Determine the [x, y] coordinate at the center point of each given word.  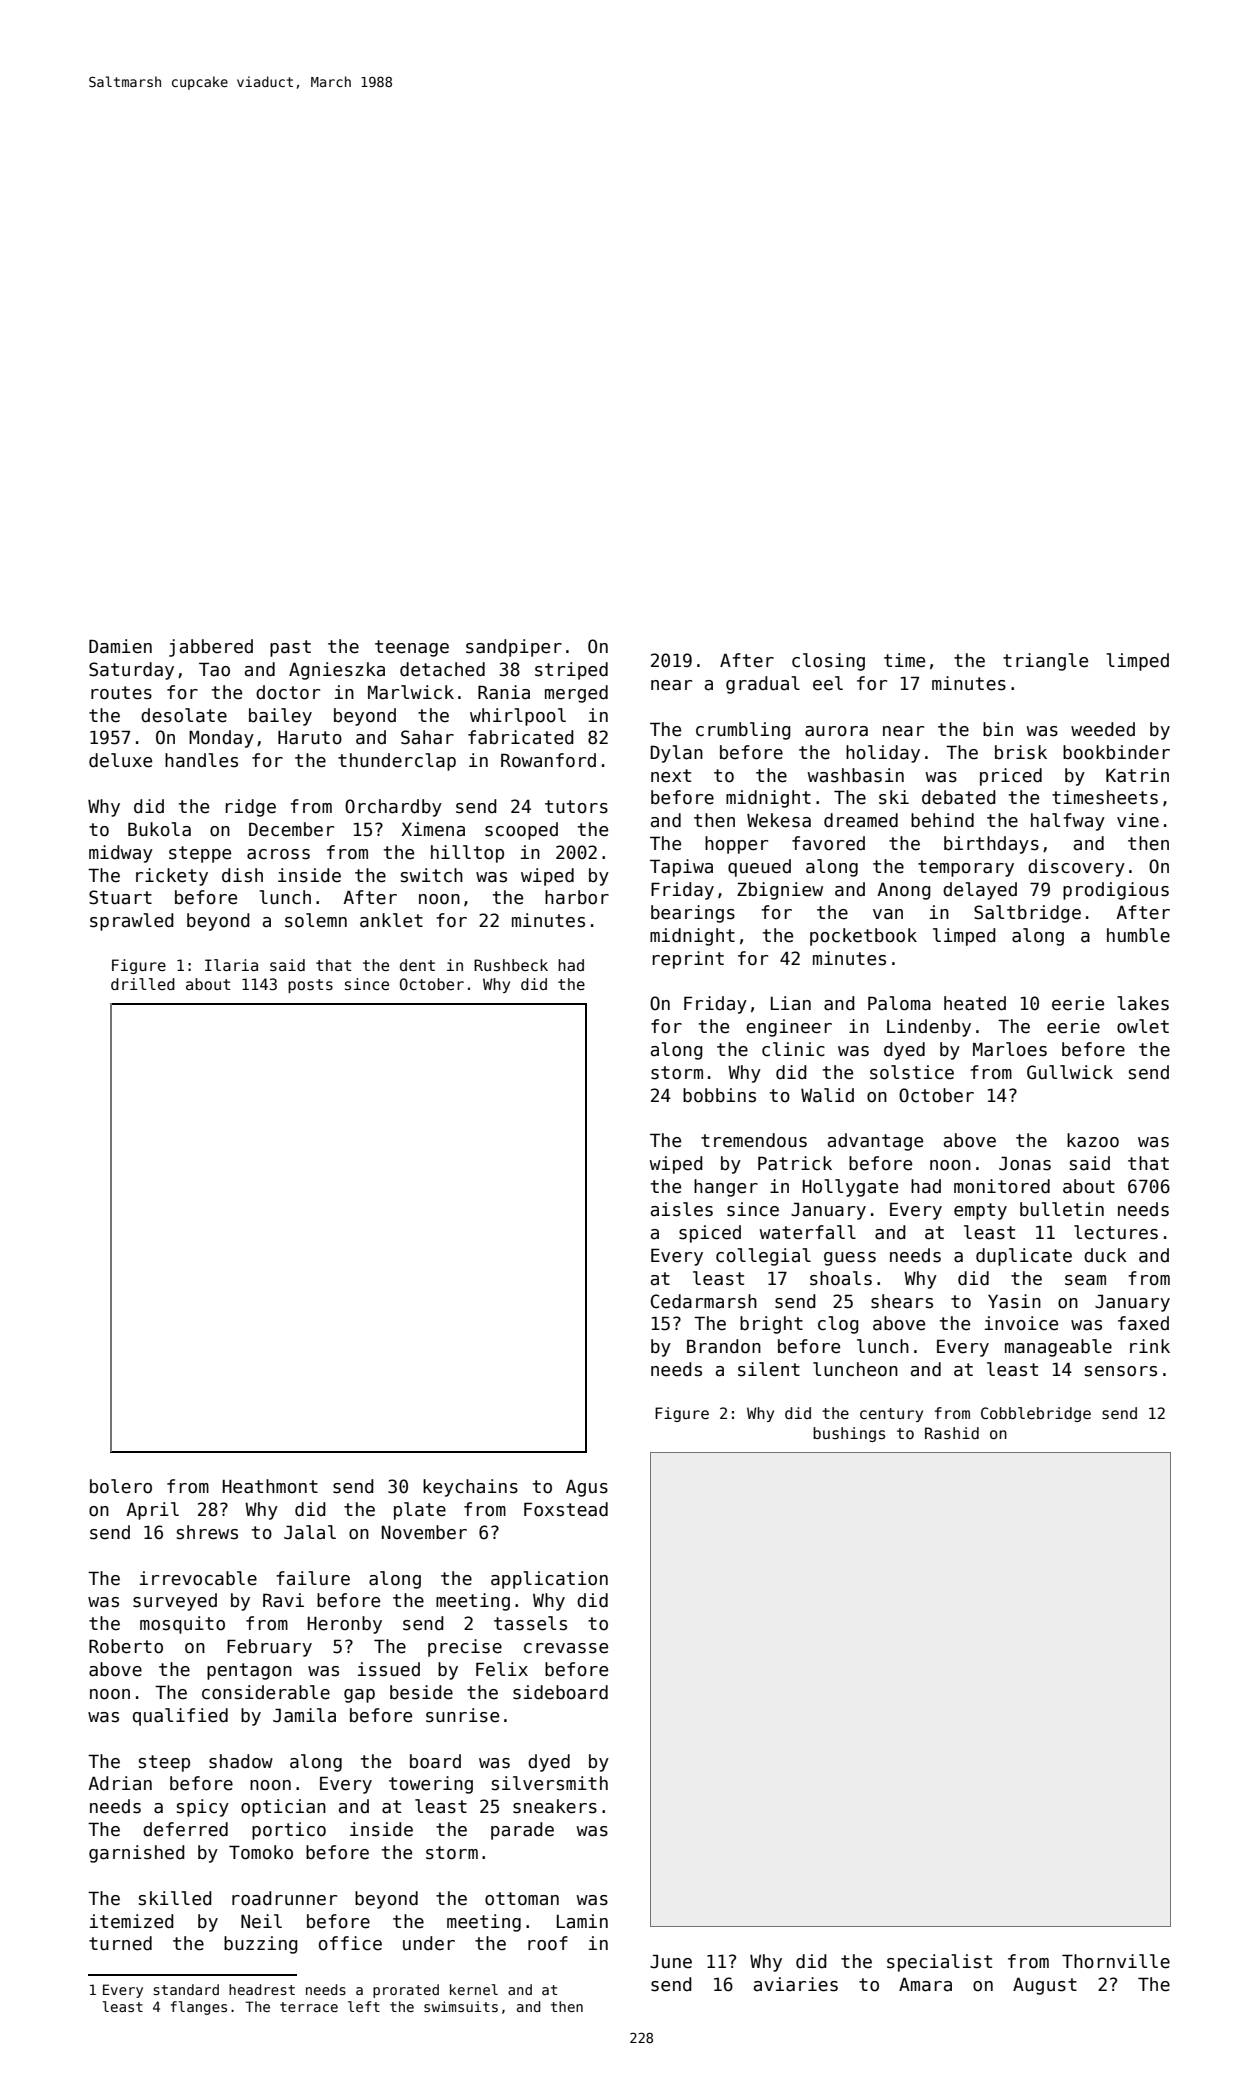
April [152, 1511]
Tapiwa [681, 868]
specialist [939, 1963]
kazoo [1093, 1140]
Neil [261, 1921]
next [671, 776]
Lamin [582, 1921]
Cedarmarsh [704, 1301]
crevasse [566, 1648]
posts [310, 986]
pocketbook [863, 937]
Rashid [952, 1433]
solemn [316, 920]
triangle [1045, 662]
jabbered [211, 648]
